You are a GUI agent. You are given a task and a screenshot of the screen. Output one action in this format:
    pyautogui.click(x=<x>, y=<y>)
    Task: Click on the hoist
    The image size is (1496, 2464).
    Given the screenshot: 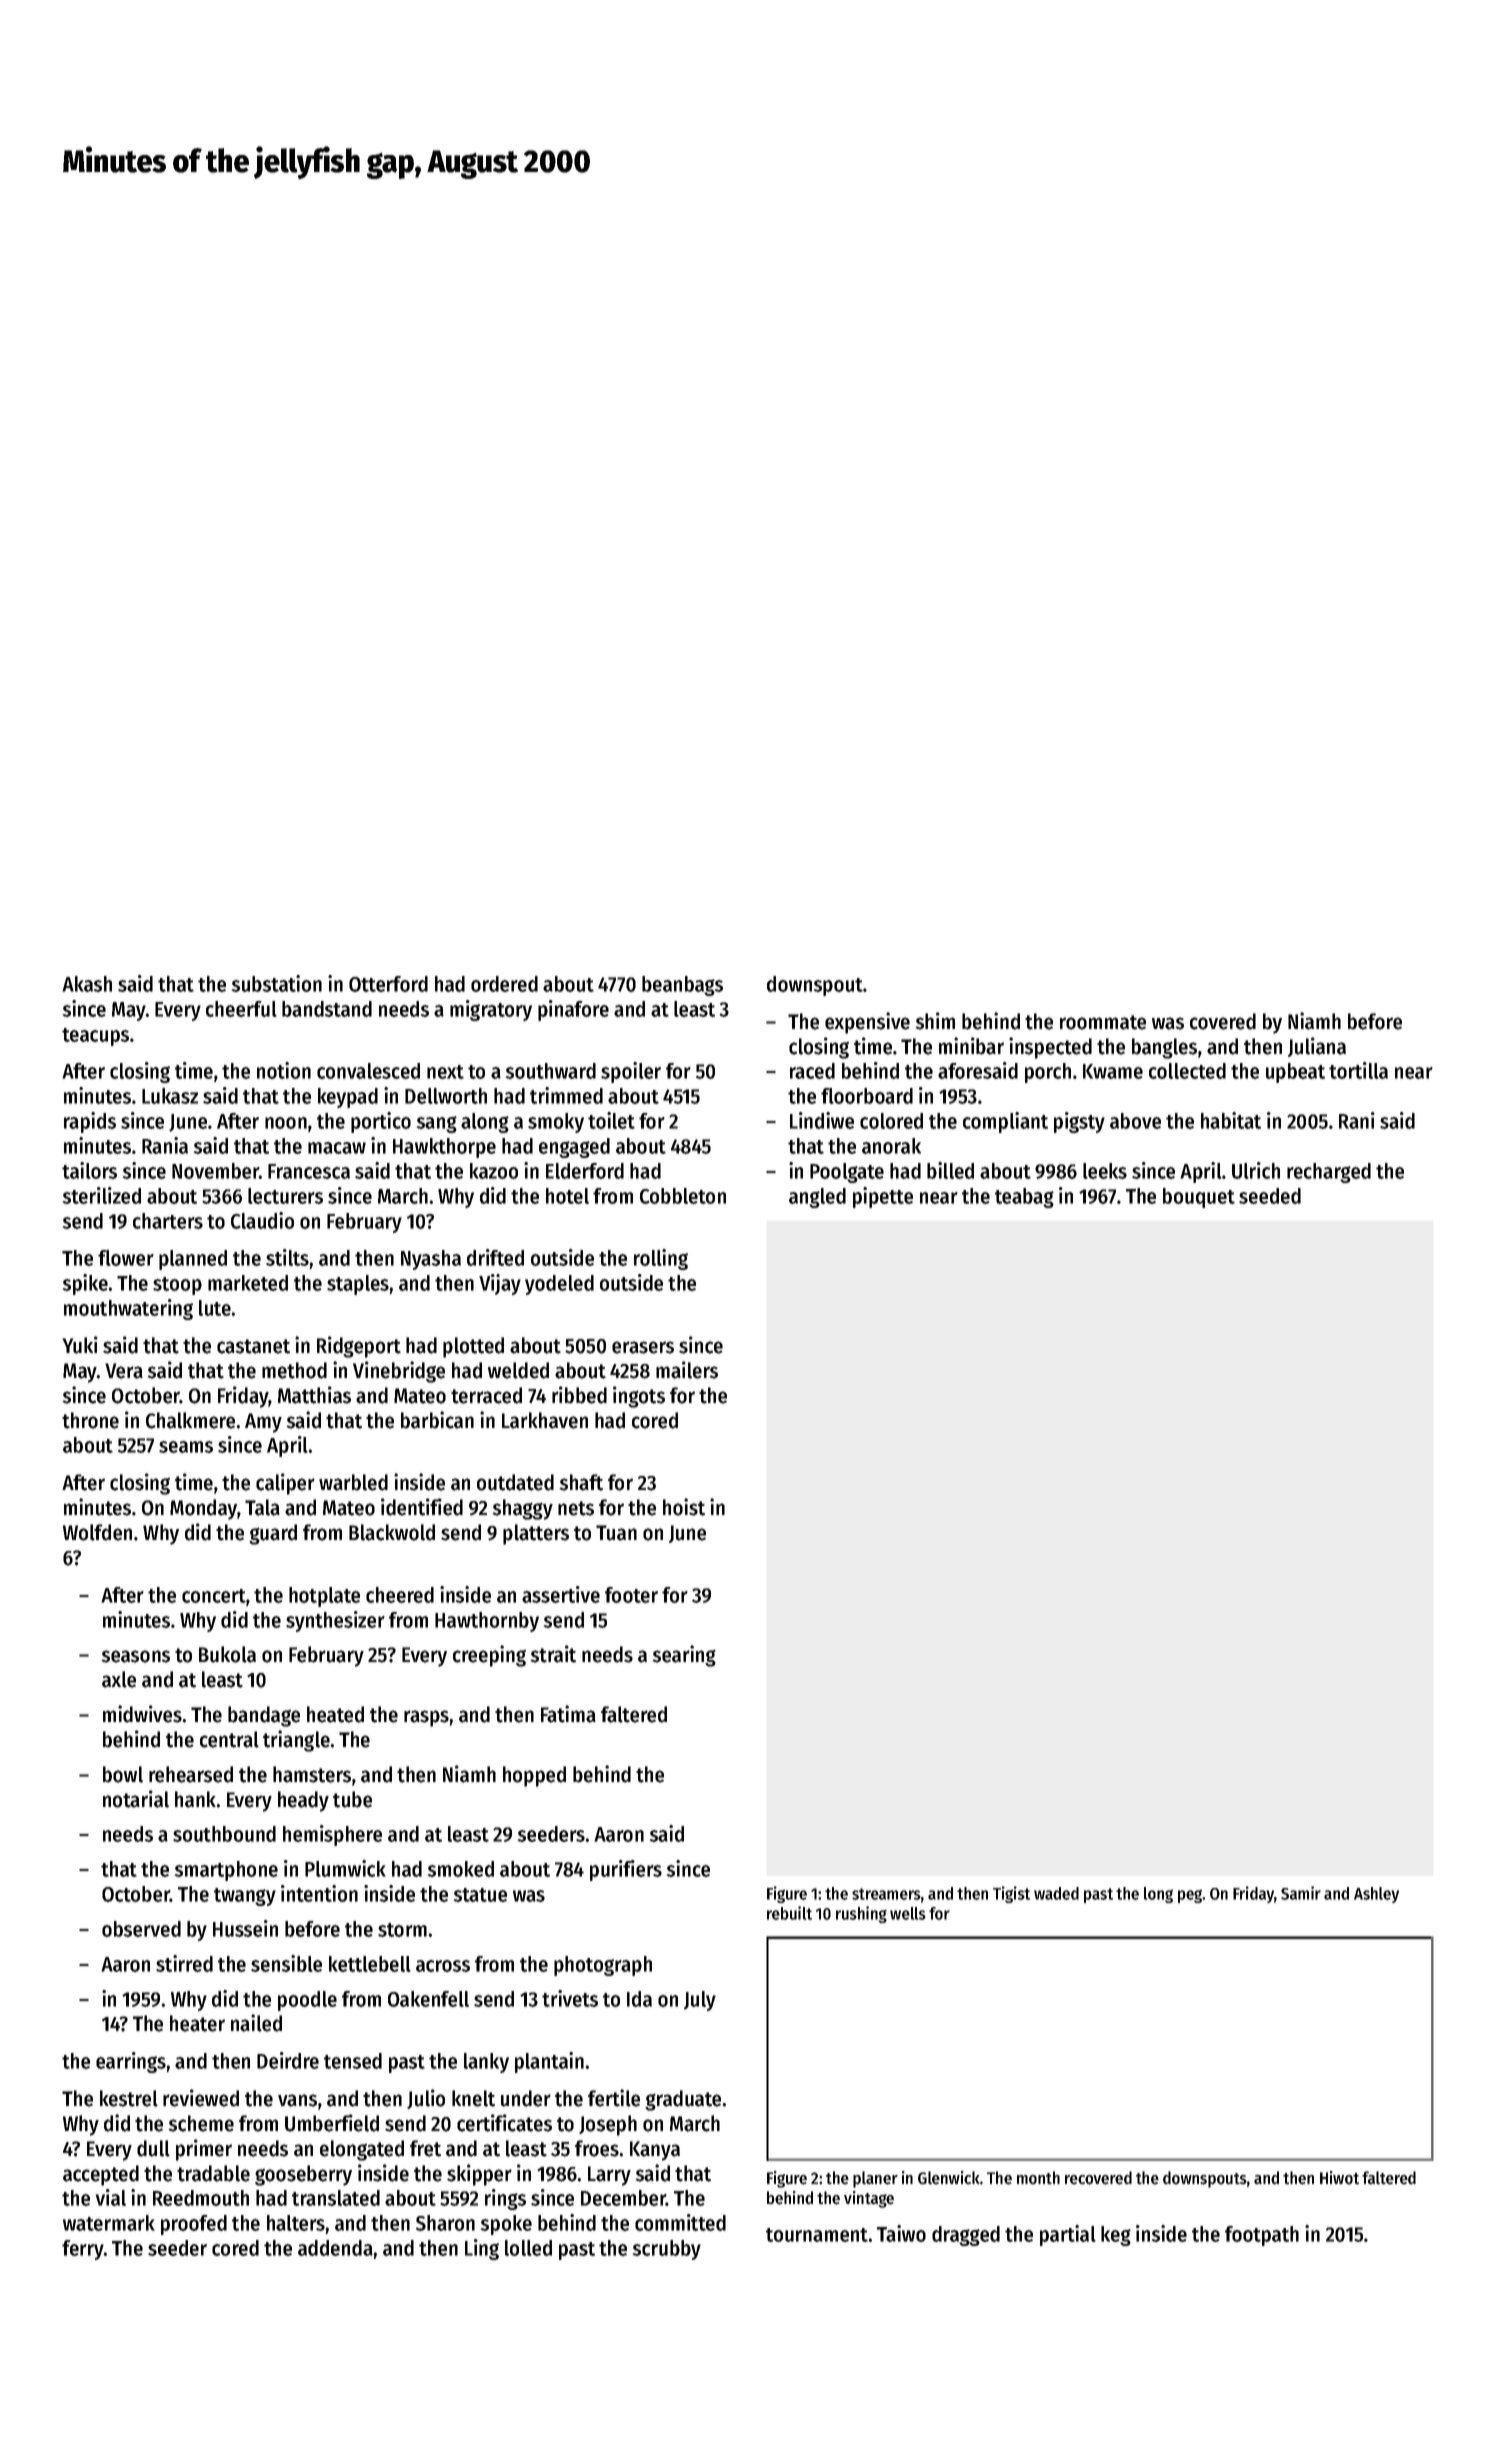 What is the action you would take?
    pyautogui.click(x=684, y=1507)
